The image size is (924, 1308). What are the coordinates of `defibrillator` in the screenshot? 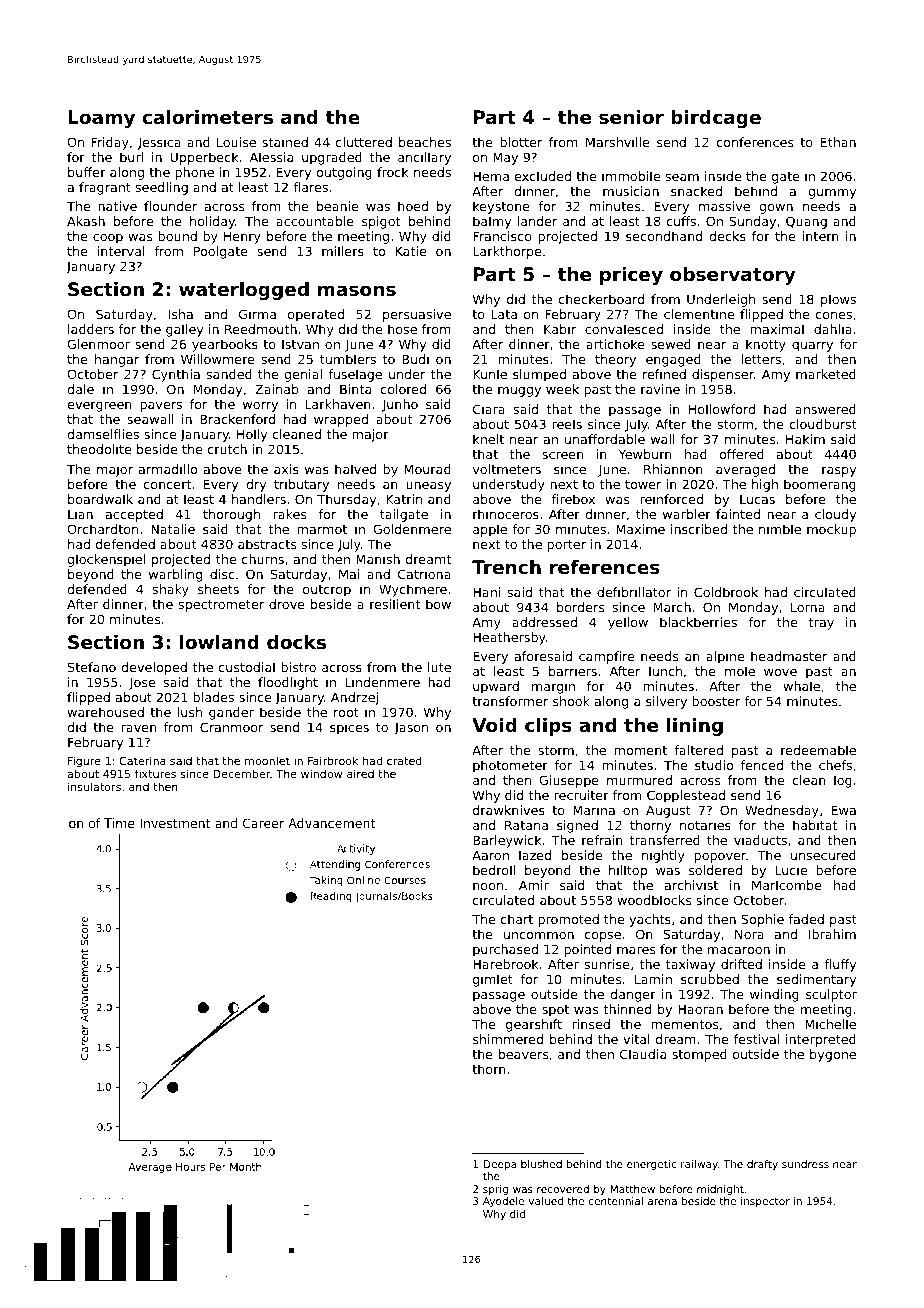 It's located at (634, 592).
